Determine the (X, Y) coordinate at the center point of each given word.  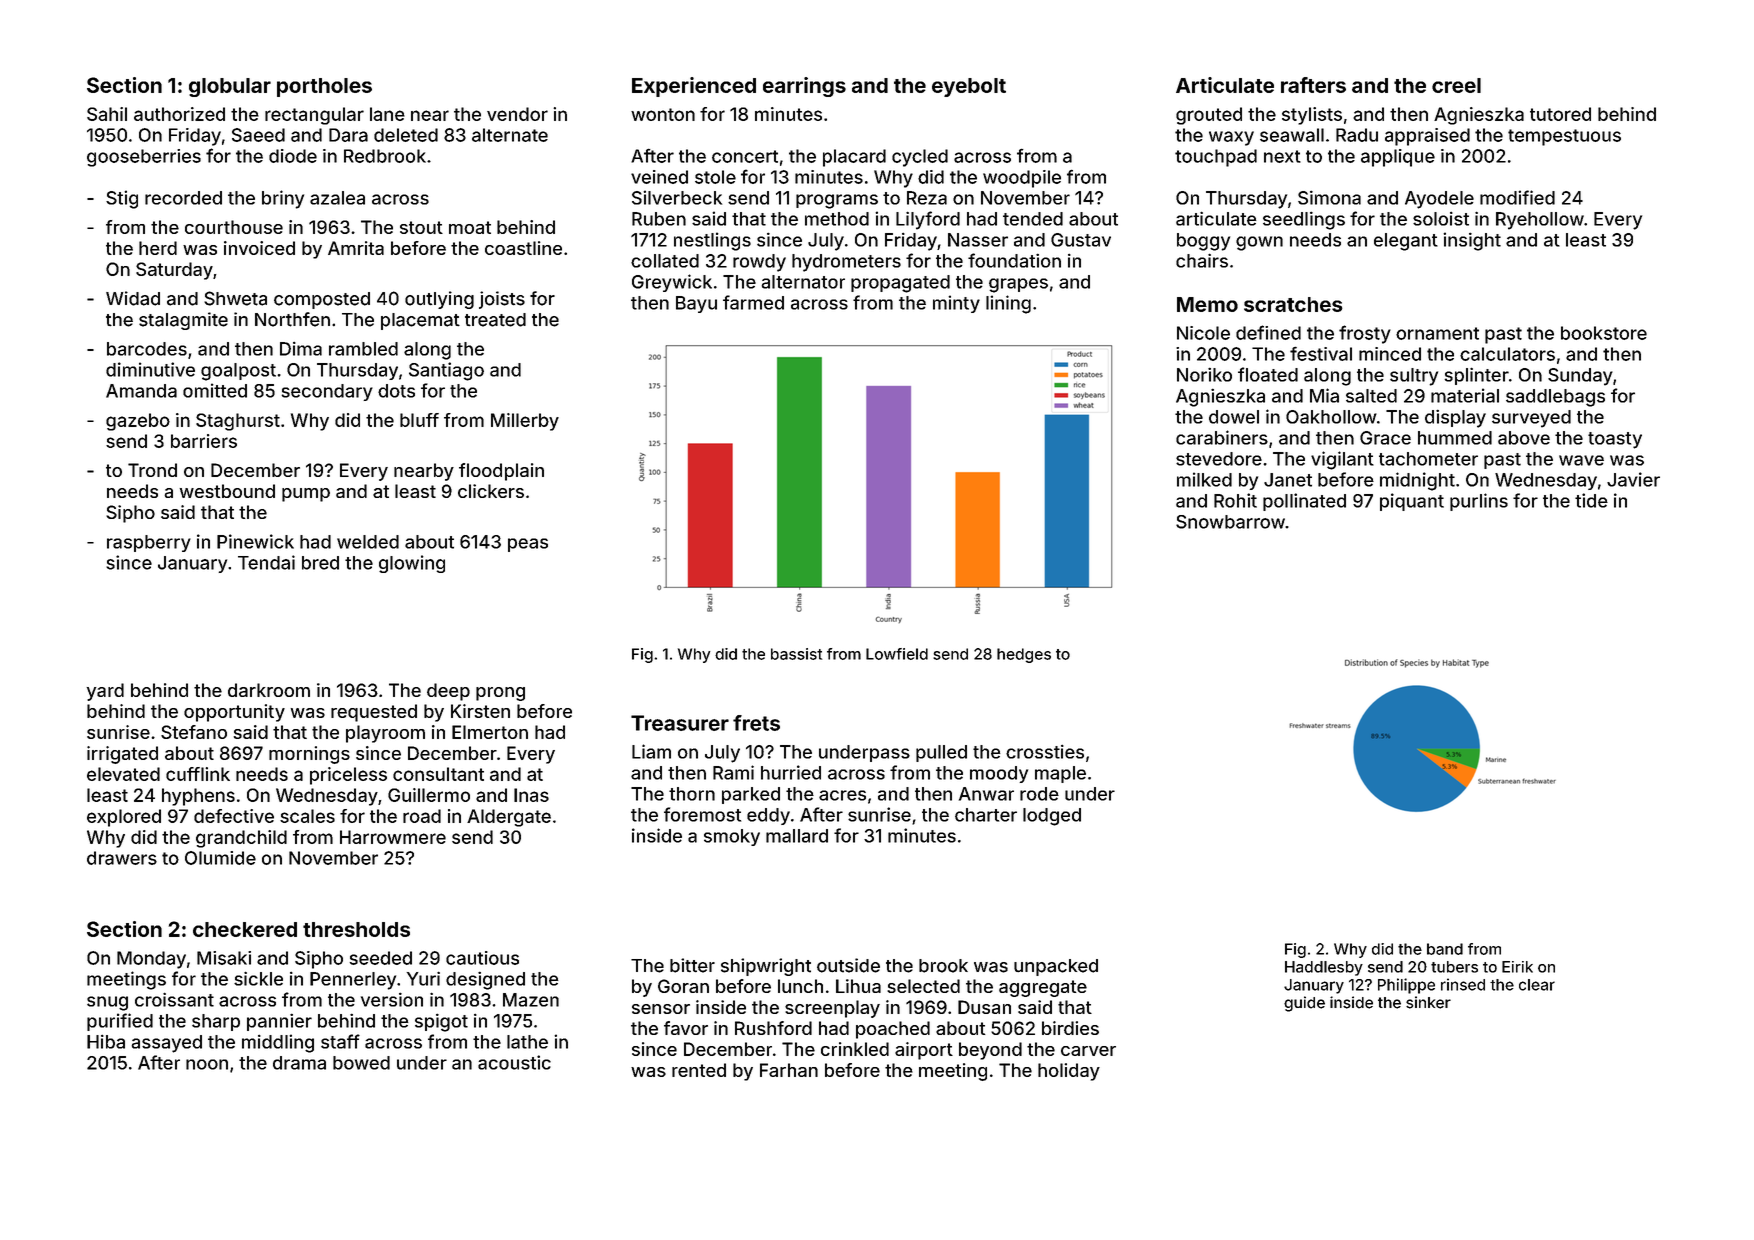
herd (158, 248)
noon (207, 1064)
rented (699, 1070)
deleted (406, 135)
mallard (797, 836)
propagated (900, 284)
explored (124, 818)
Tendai (266, 562)
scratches (1293, 304)
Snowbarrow (1230, 522)
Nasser (978, 240)
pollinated (1304, 502)
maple (1060, 774)
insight (1472, 241)
